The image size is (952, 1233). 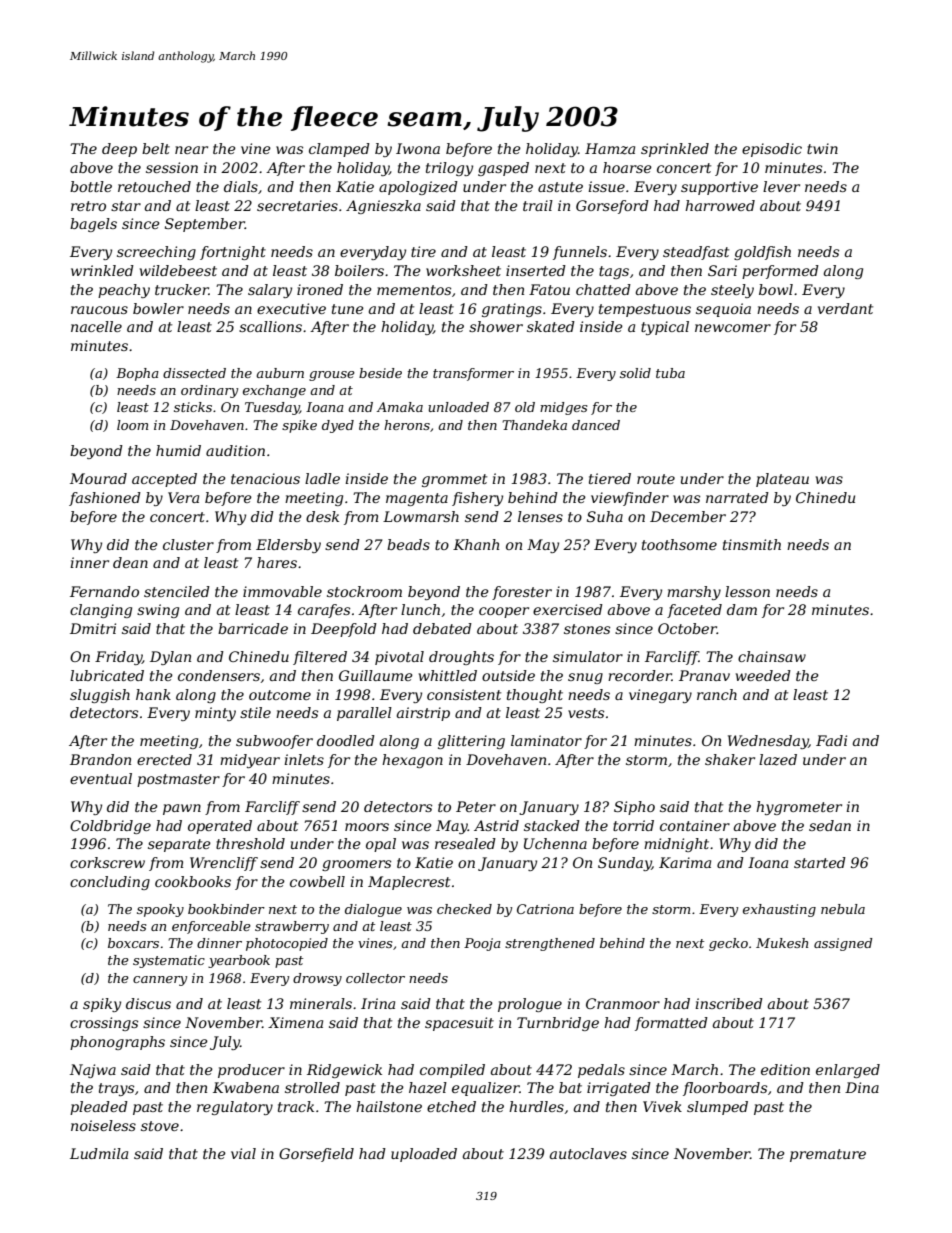 What do you see at coordinates (170, 658) in the page?
I see `Dylan` at bounding box center [170, 658].
